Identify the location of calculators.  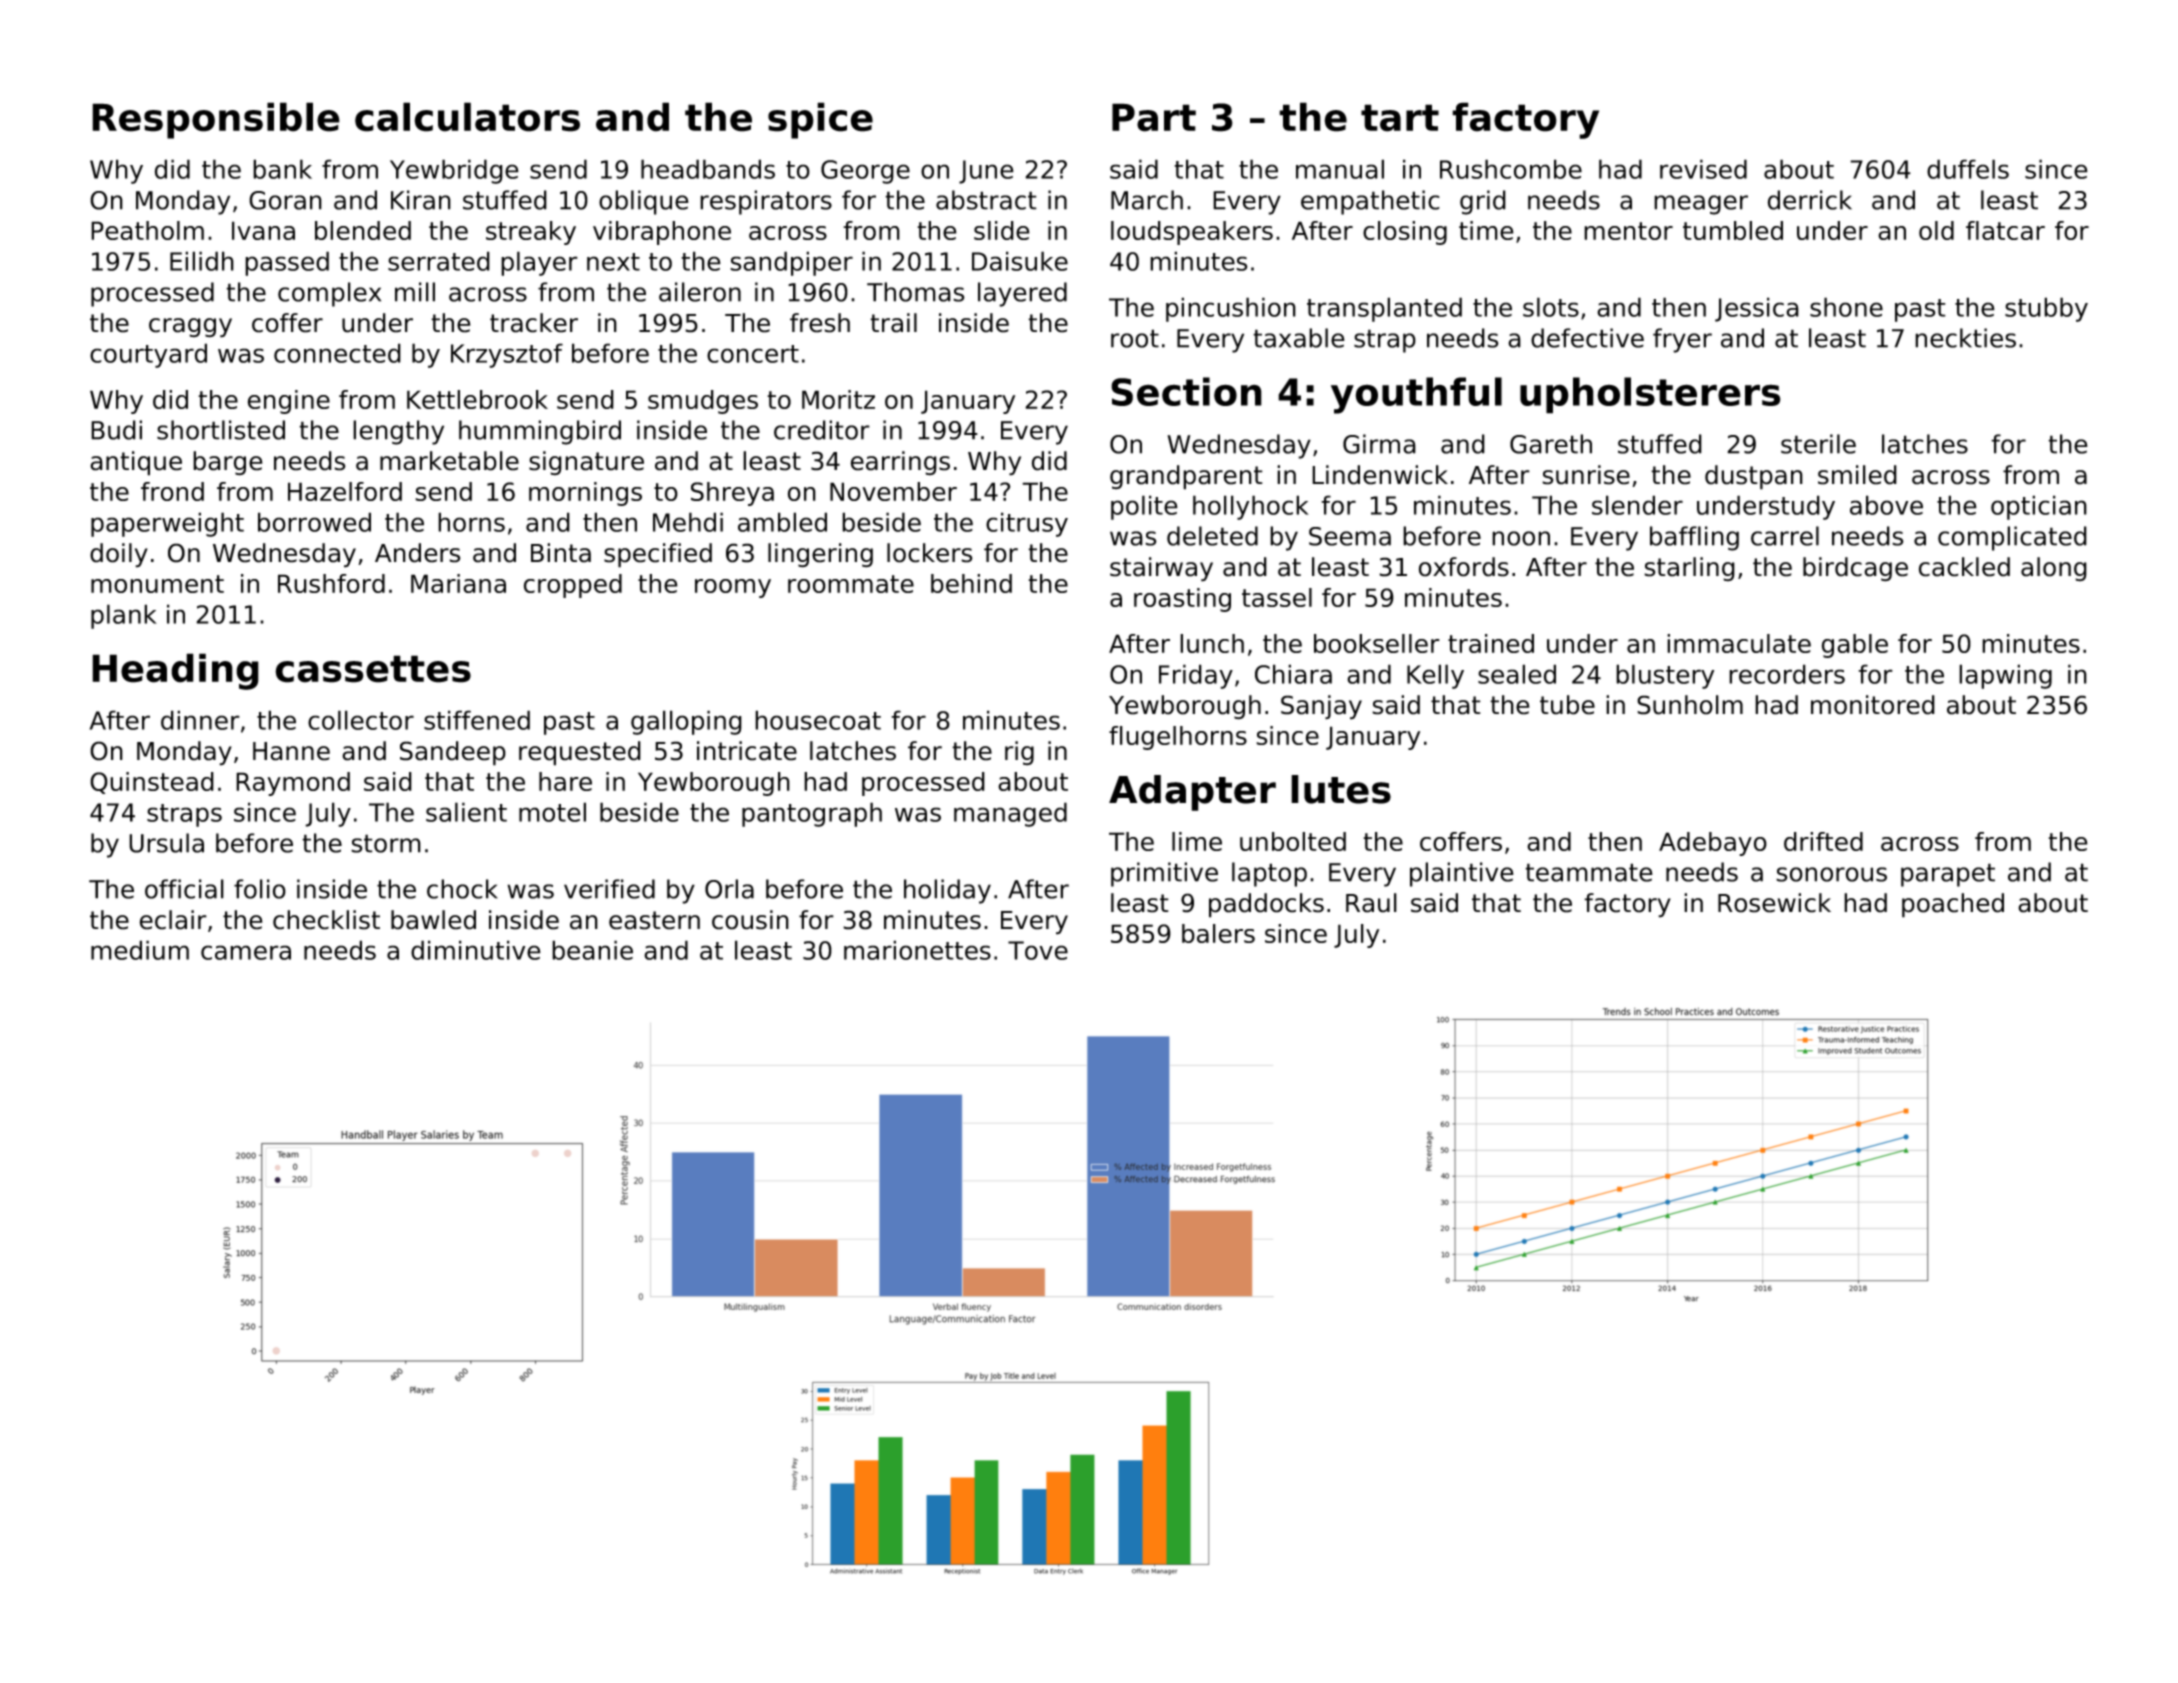
(467, 117).
